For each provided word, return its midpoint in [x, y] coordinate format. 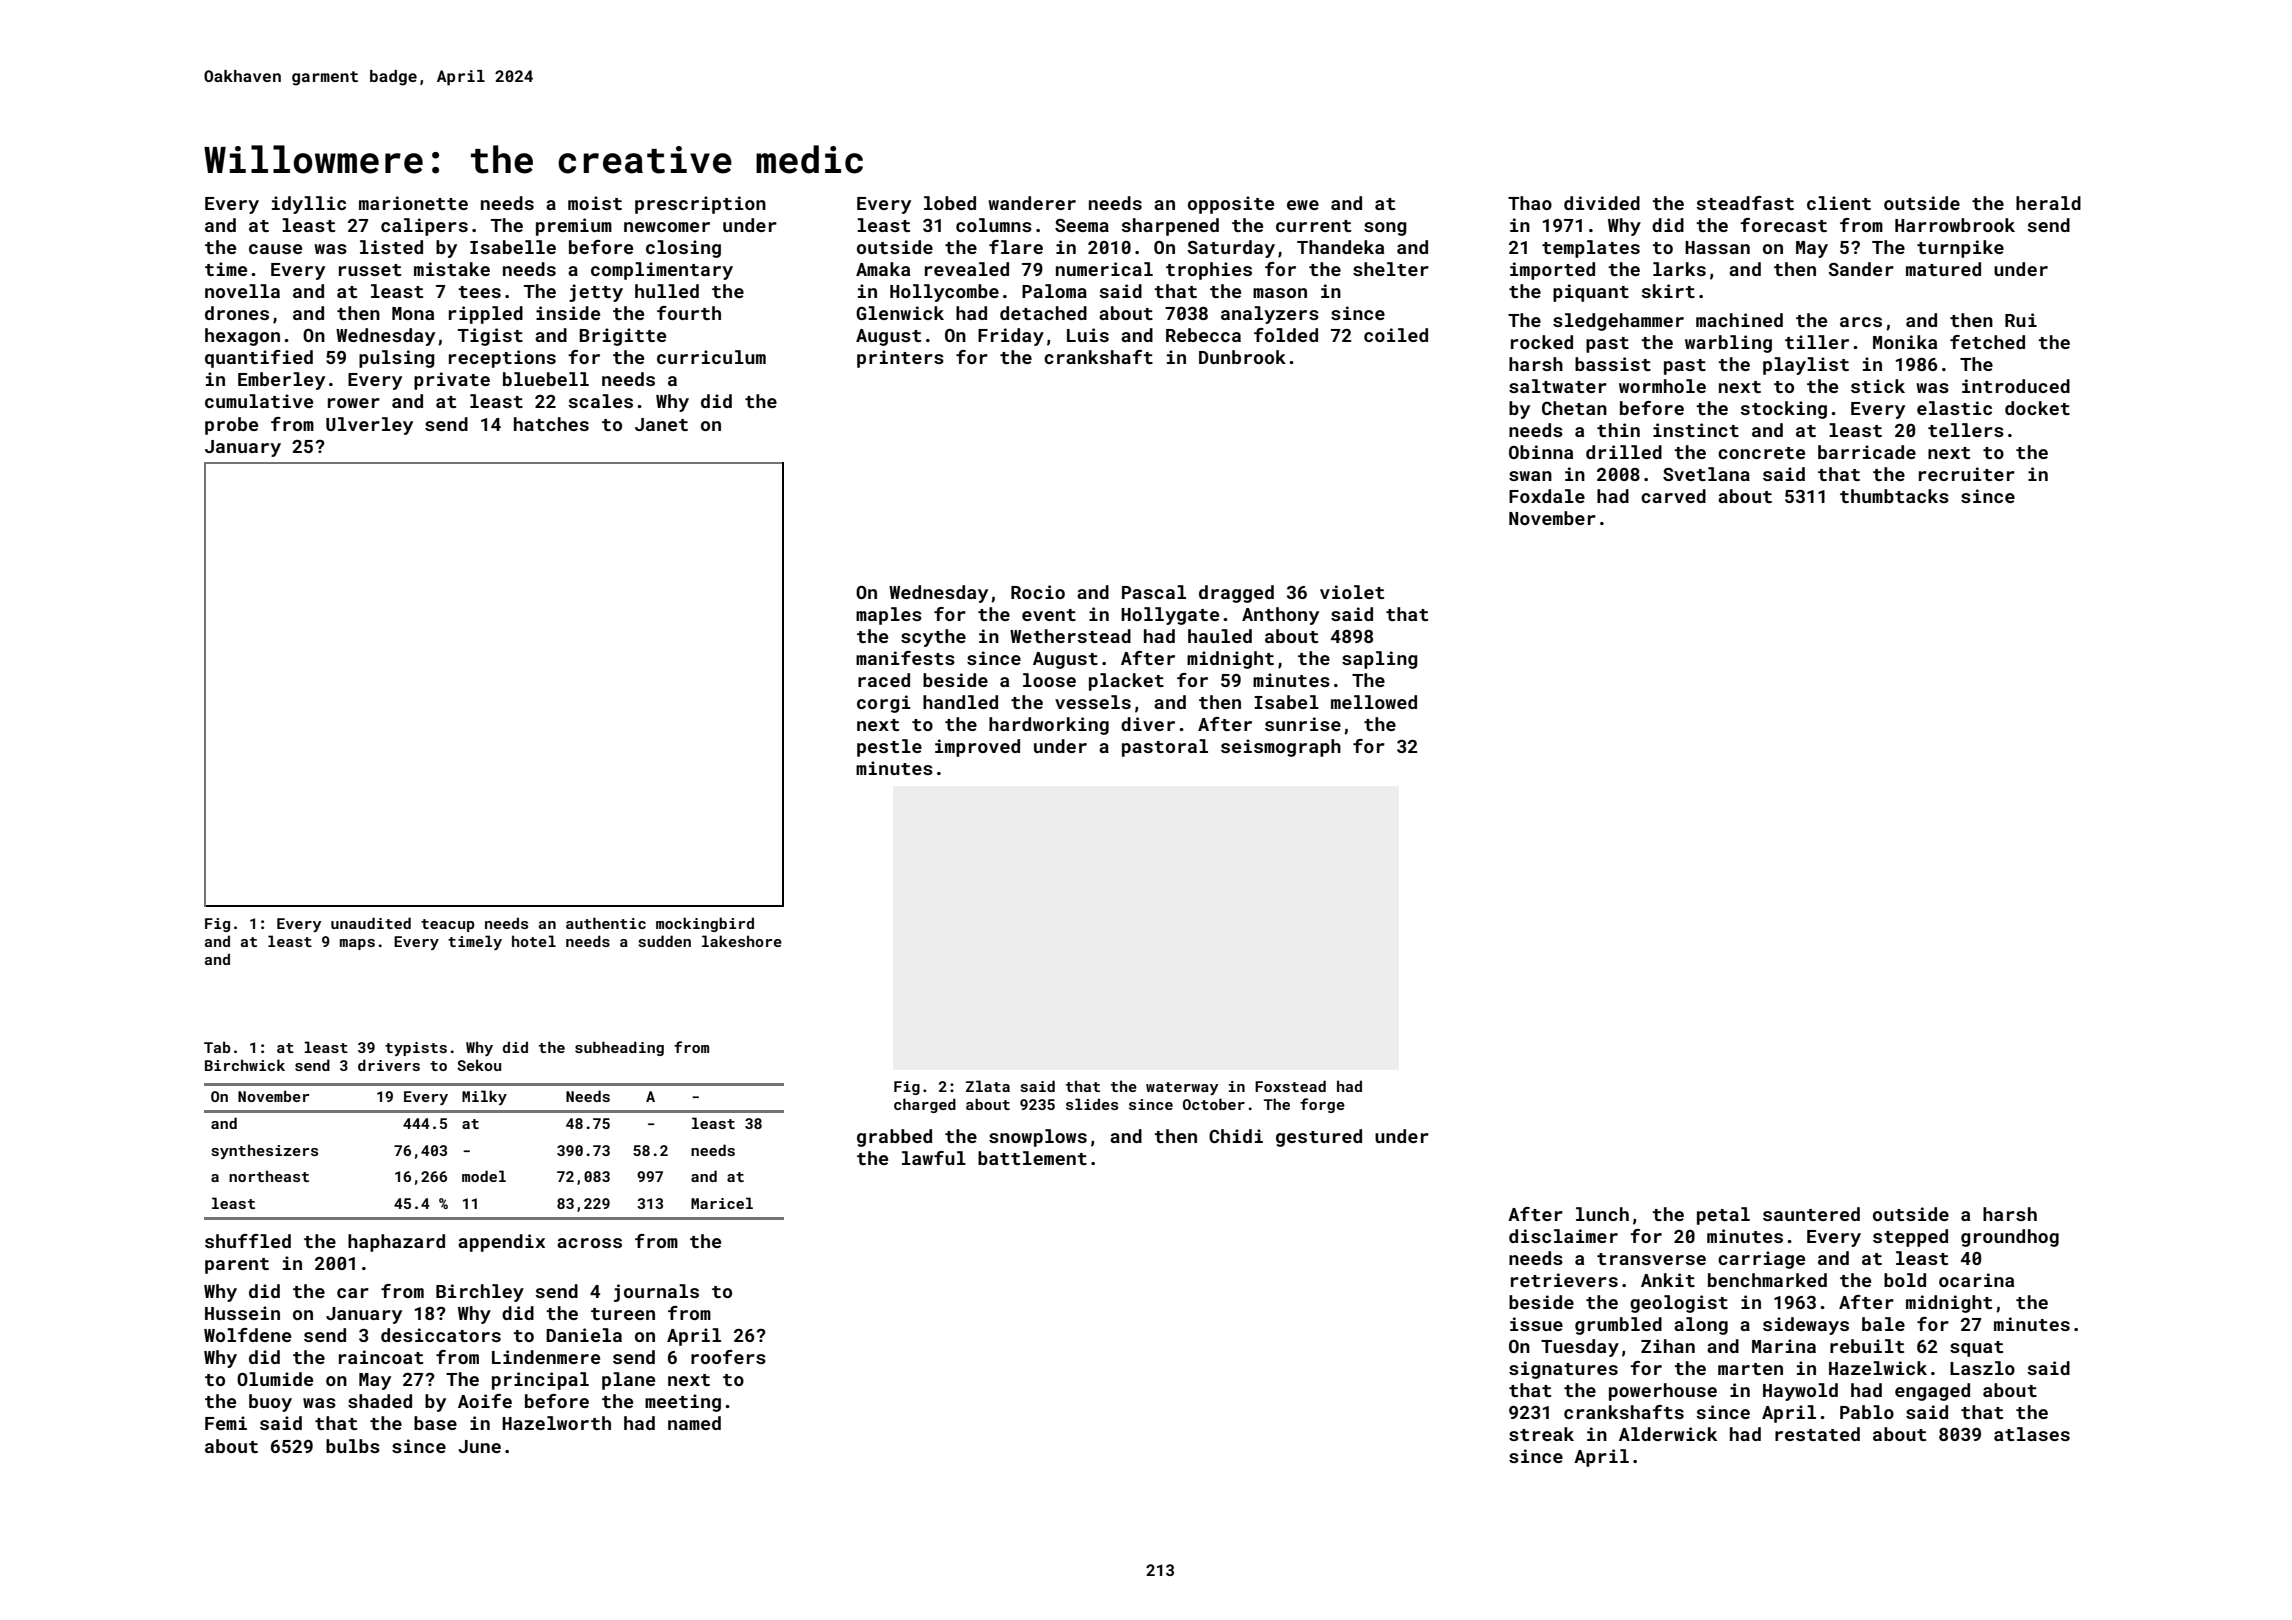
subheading [619, 1048]
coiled [1396, 335]
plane [628, 1381]
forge [1322, 1105]
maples [889, 616]
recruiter [1967, 474]
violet [1352, 592]
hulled [667, 291]
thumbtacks [1894, 496]
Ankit [1668, 1280]
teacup [448, 925]
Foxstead [1290, 1086]
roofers [728, 1357]
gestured [1319, 1138]
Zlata [988, 1086]
